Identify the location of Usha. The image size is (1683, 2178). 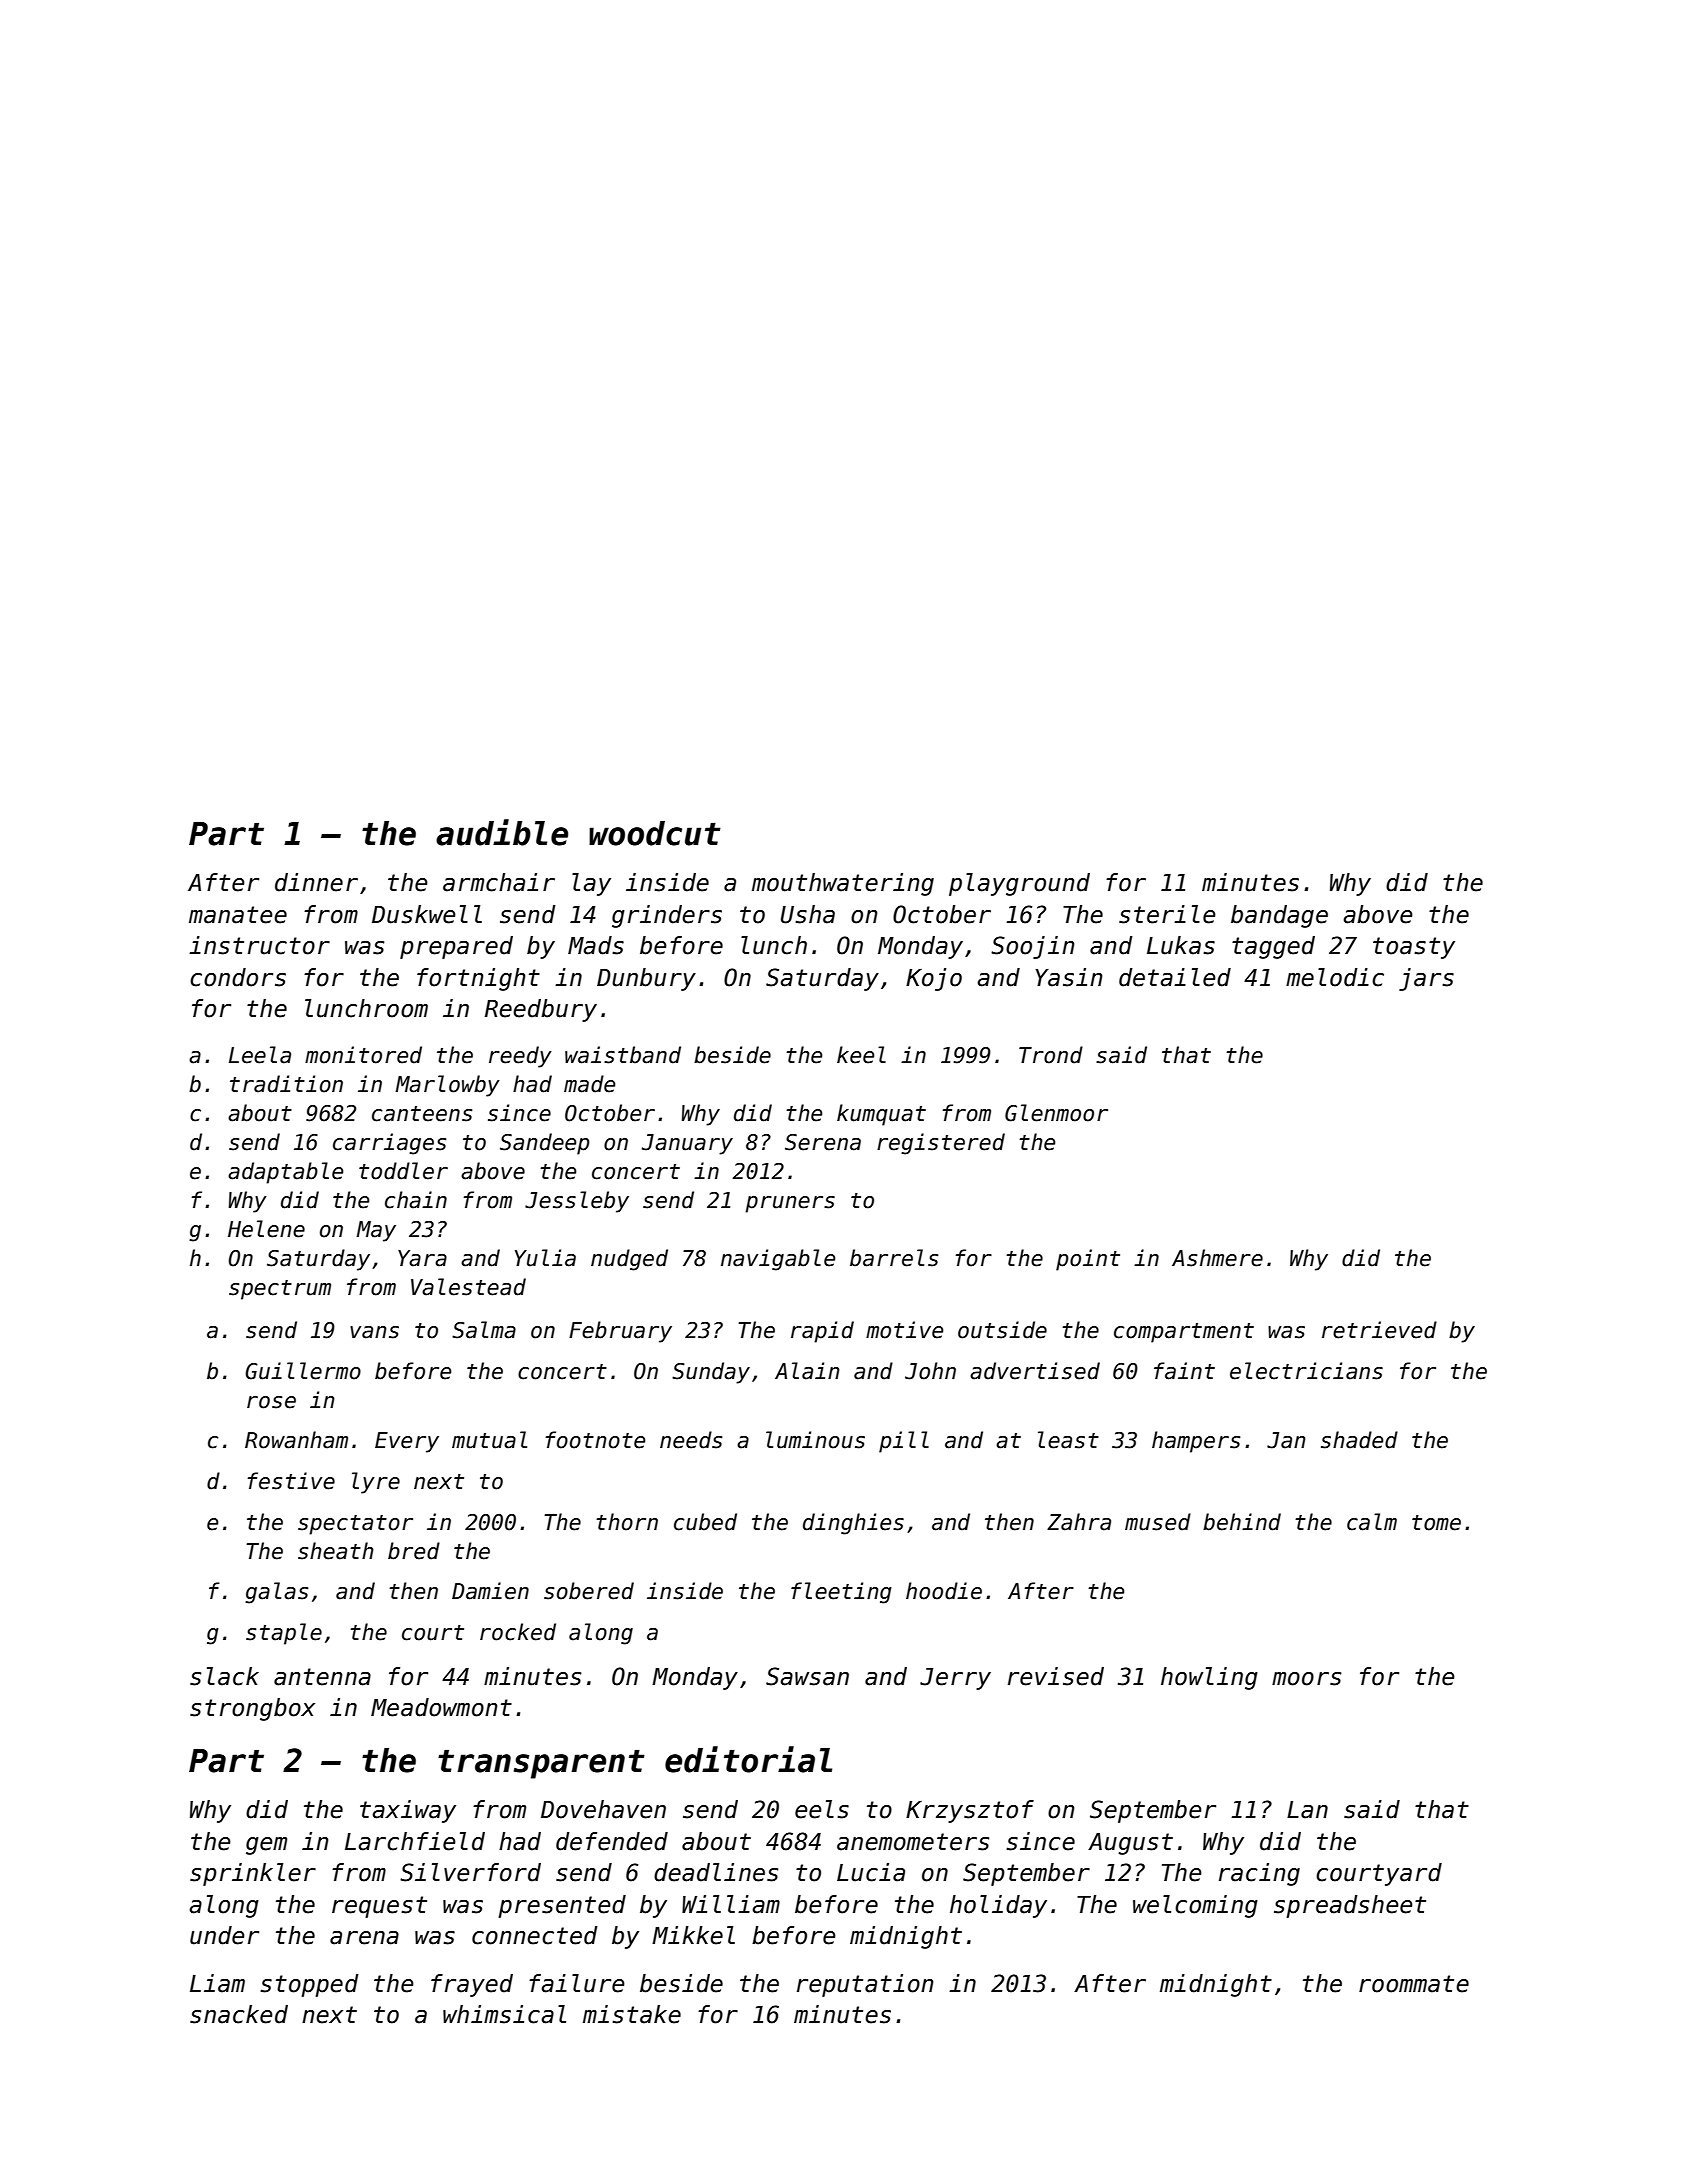
(808, 914).
